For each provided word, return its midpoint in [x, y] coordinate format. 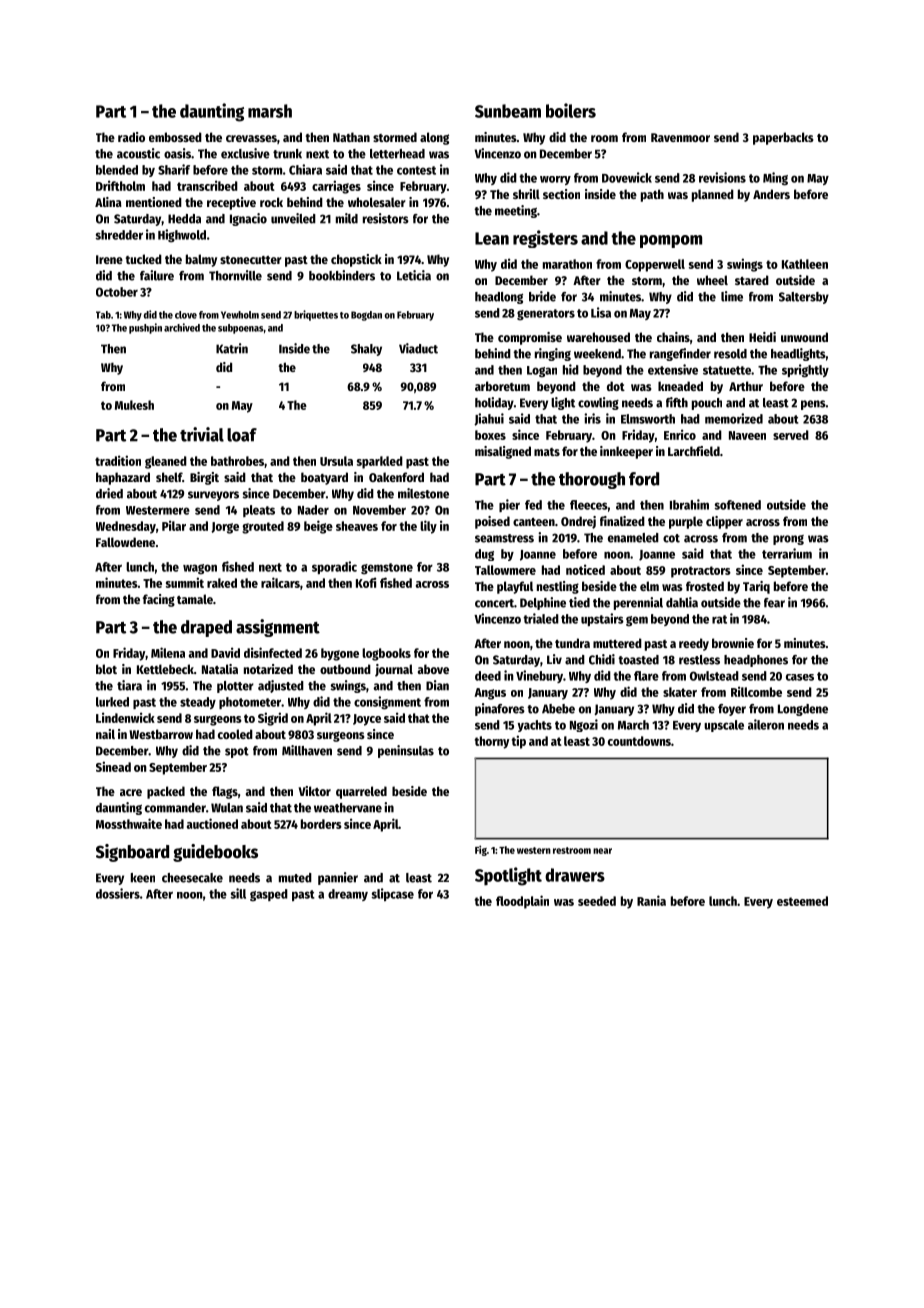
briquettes [316, 315]
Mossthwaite [129, 823]
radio [131, 137]
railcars [280, 582]
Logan [542, 372]
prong [788, 540]
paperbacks [783, 138]
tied [579, 602]
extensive [673, 369]
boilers [571, 110]
